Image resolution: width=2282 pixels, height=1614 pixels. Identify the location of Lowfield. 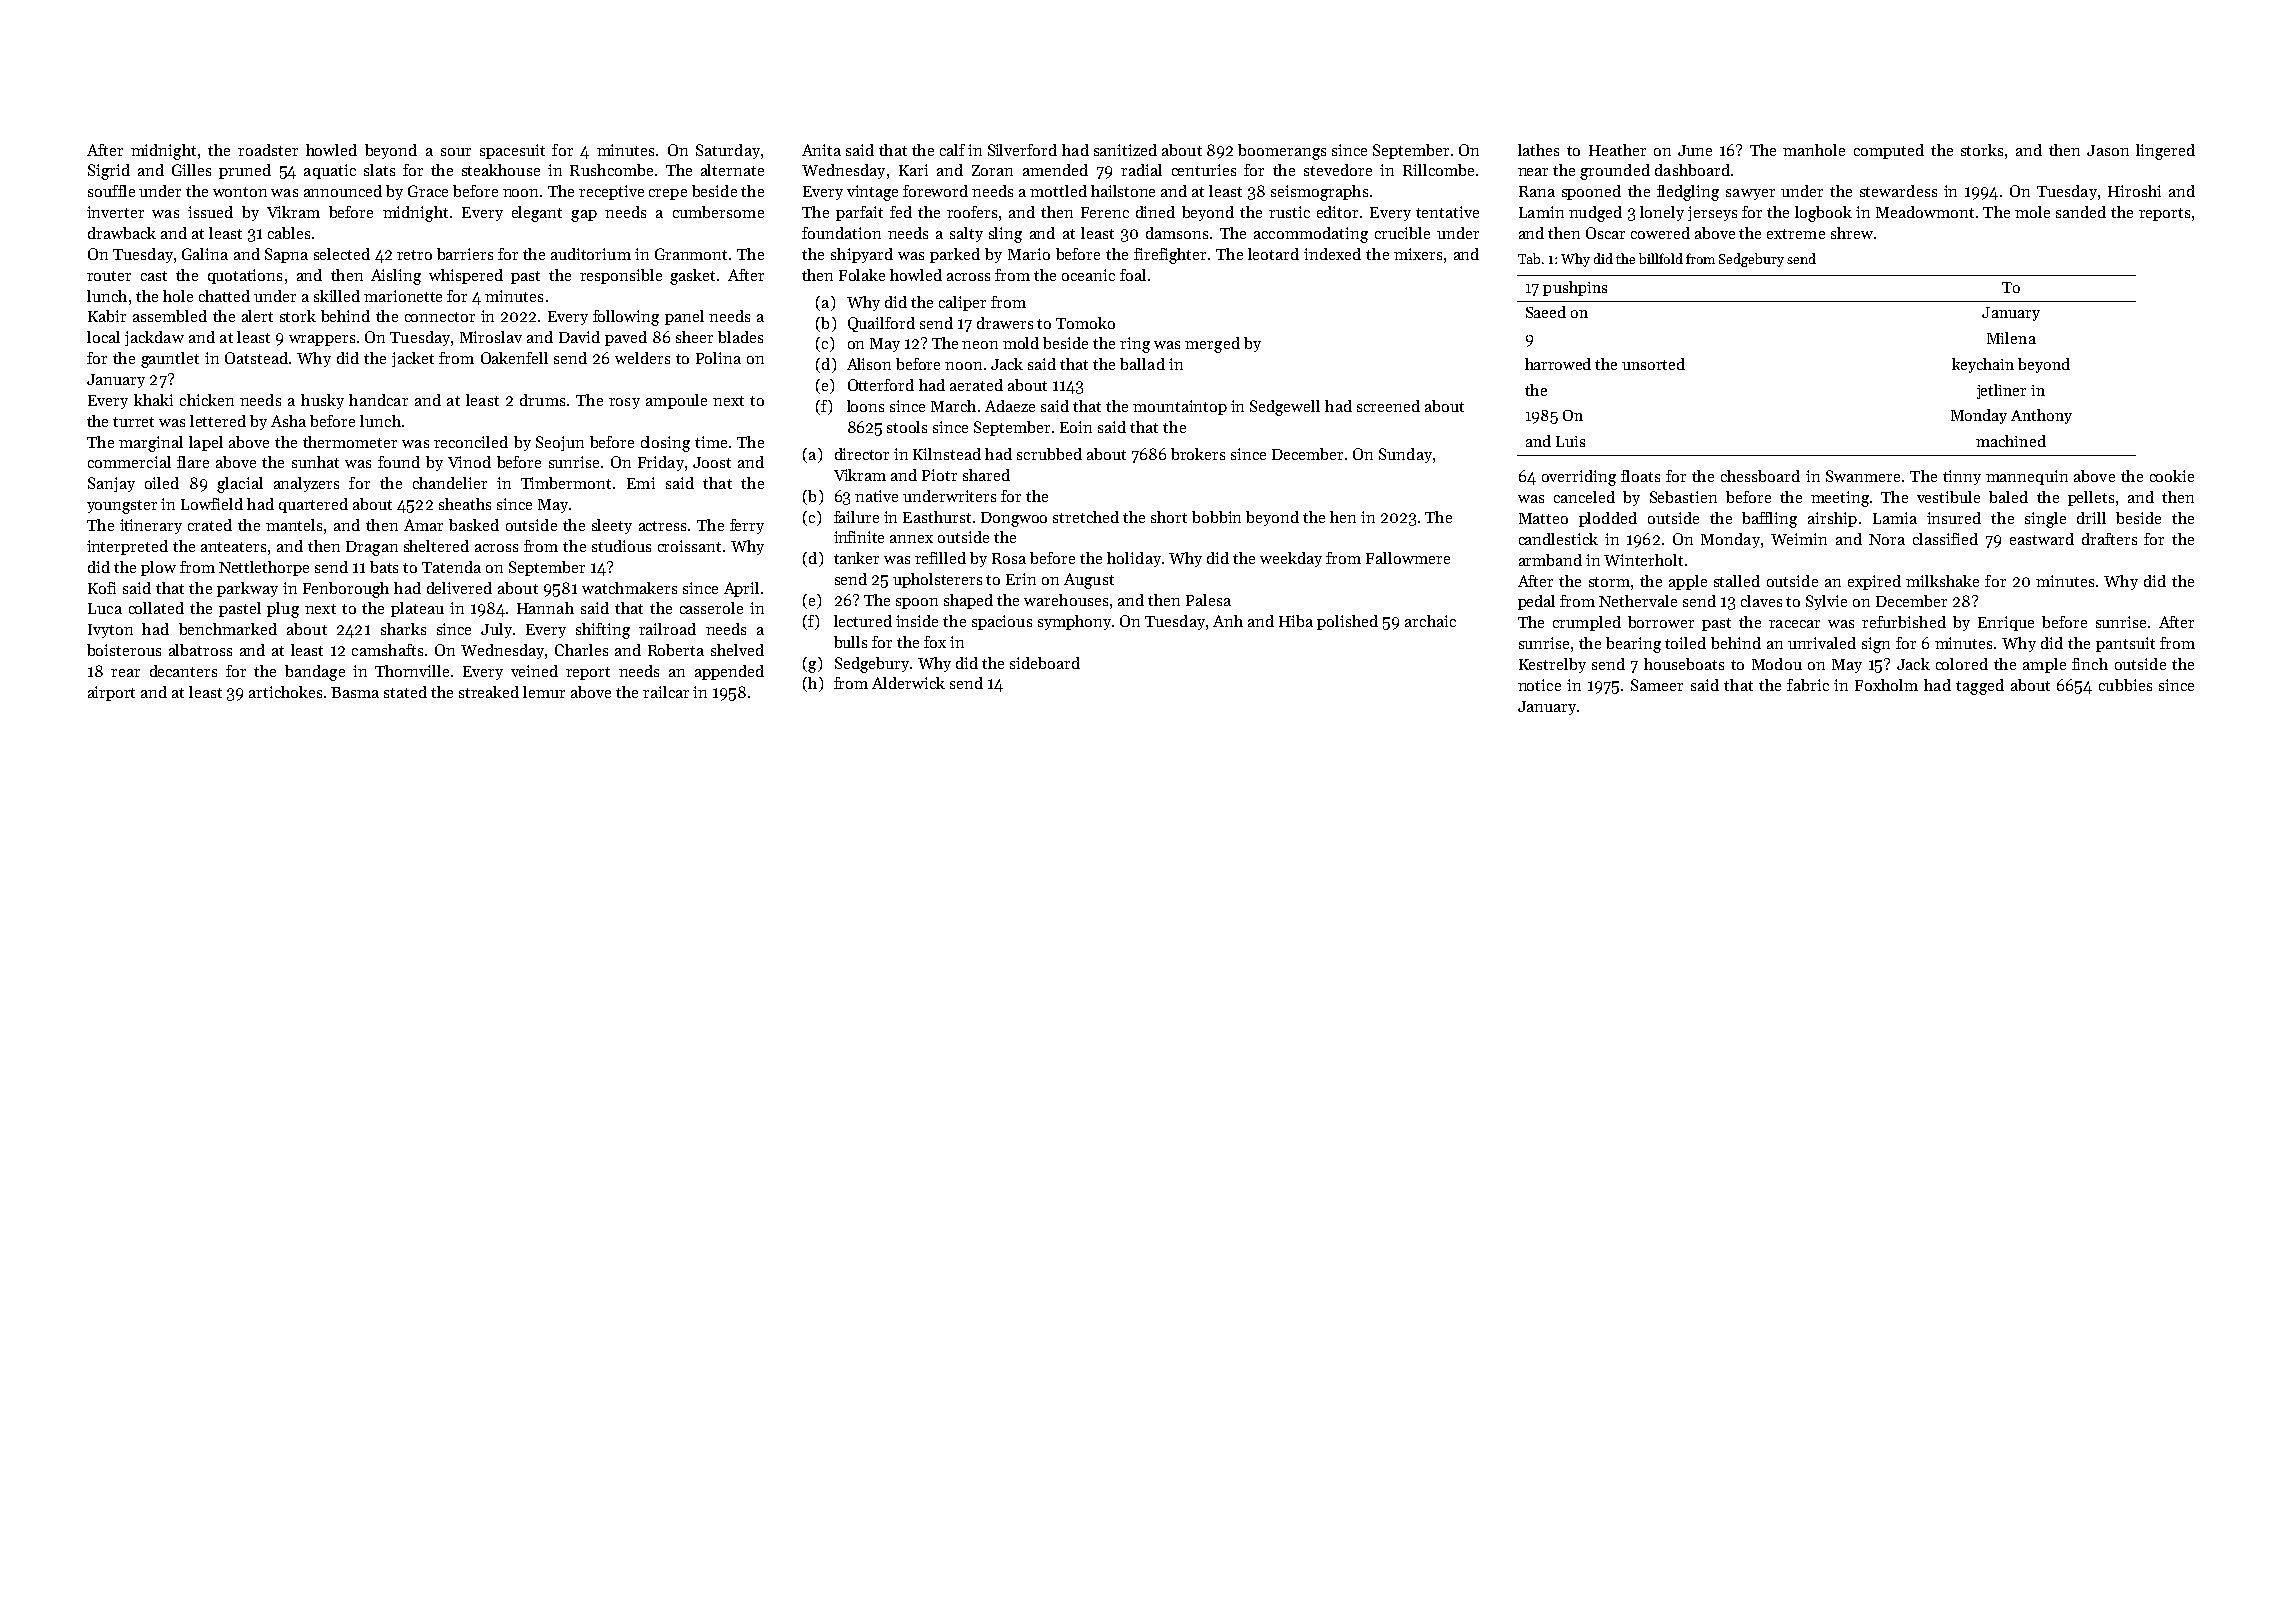
(212, 504).
